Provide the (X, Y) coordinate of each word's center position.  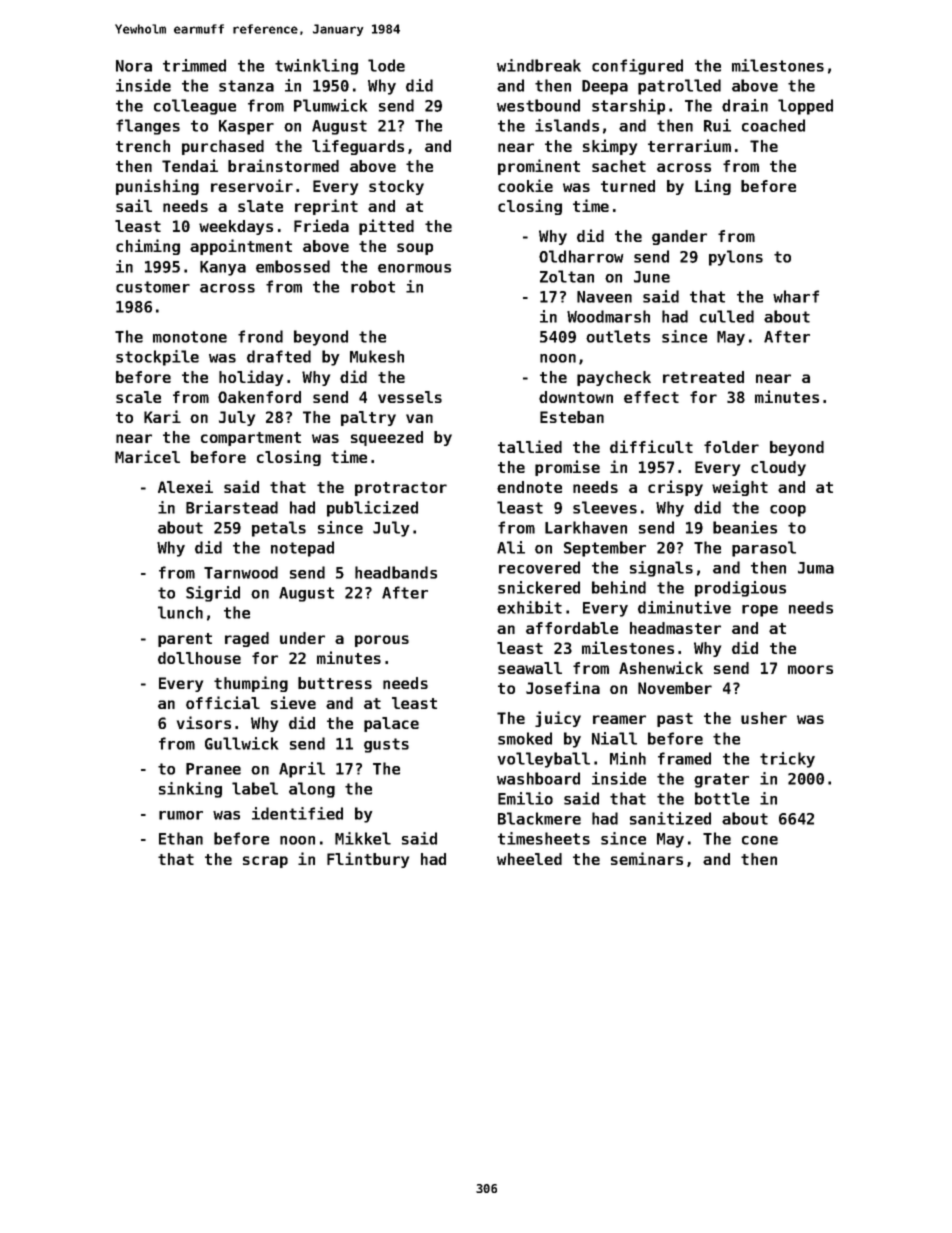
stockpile (157, 358)
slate (260, 206)
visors (204, 722)
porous (382, 641)
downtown (576, 397)
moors (810, 669)
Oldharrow (581, 256)
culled (727, 316)
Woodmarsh (608, 316)
